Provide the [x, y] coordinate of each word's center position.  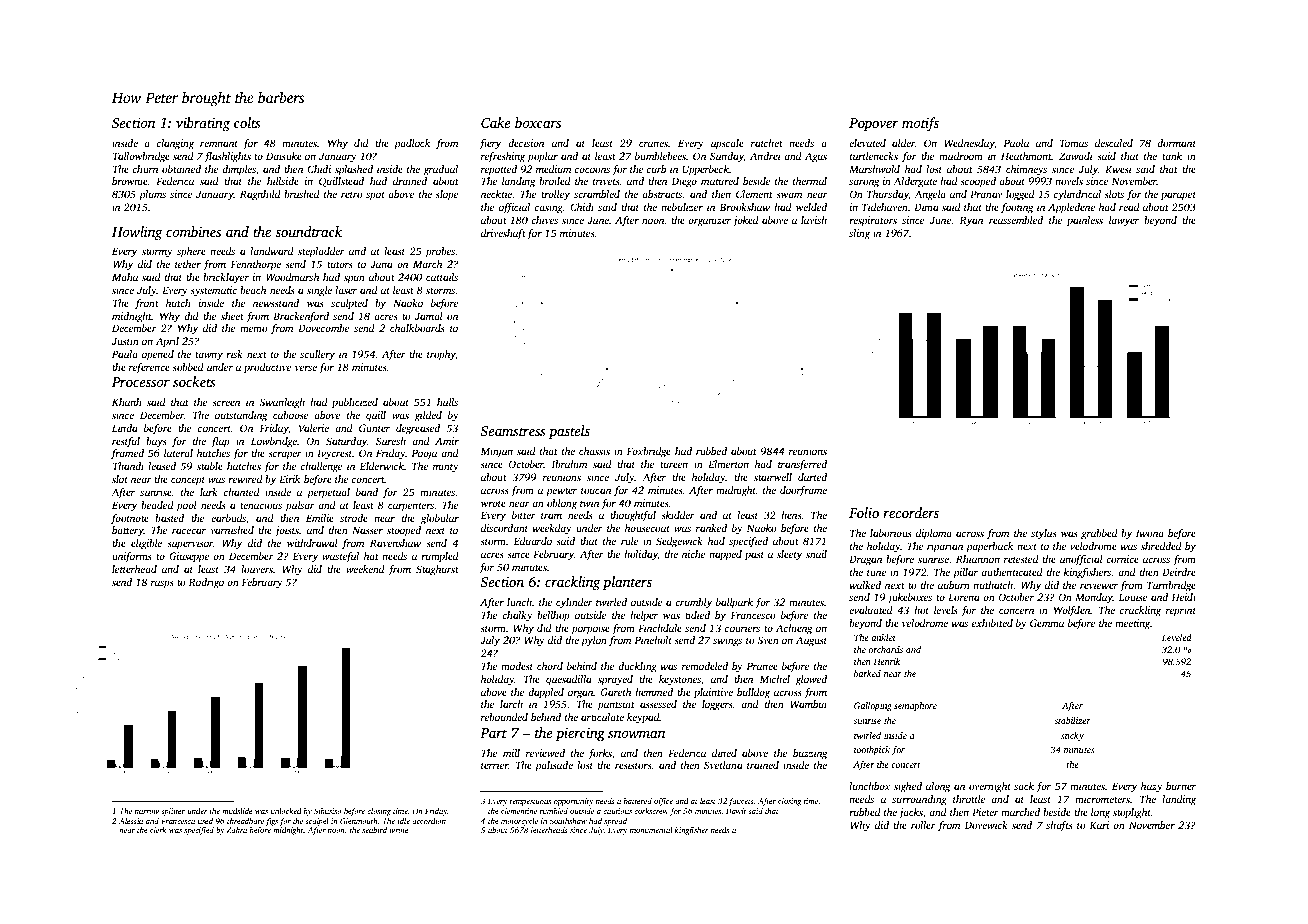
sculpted [349, 304]
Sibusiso [328, 811]
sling [859, 234]
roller [923, 825]
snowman [636, 734]
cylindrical [1077, 195]
